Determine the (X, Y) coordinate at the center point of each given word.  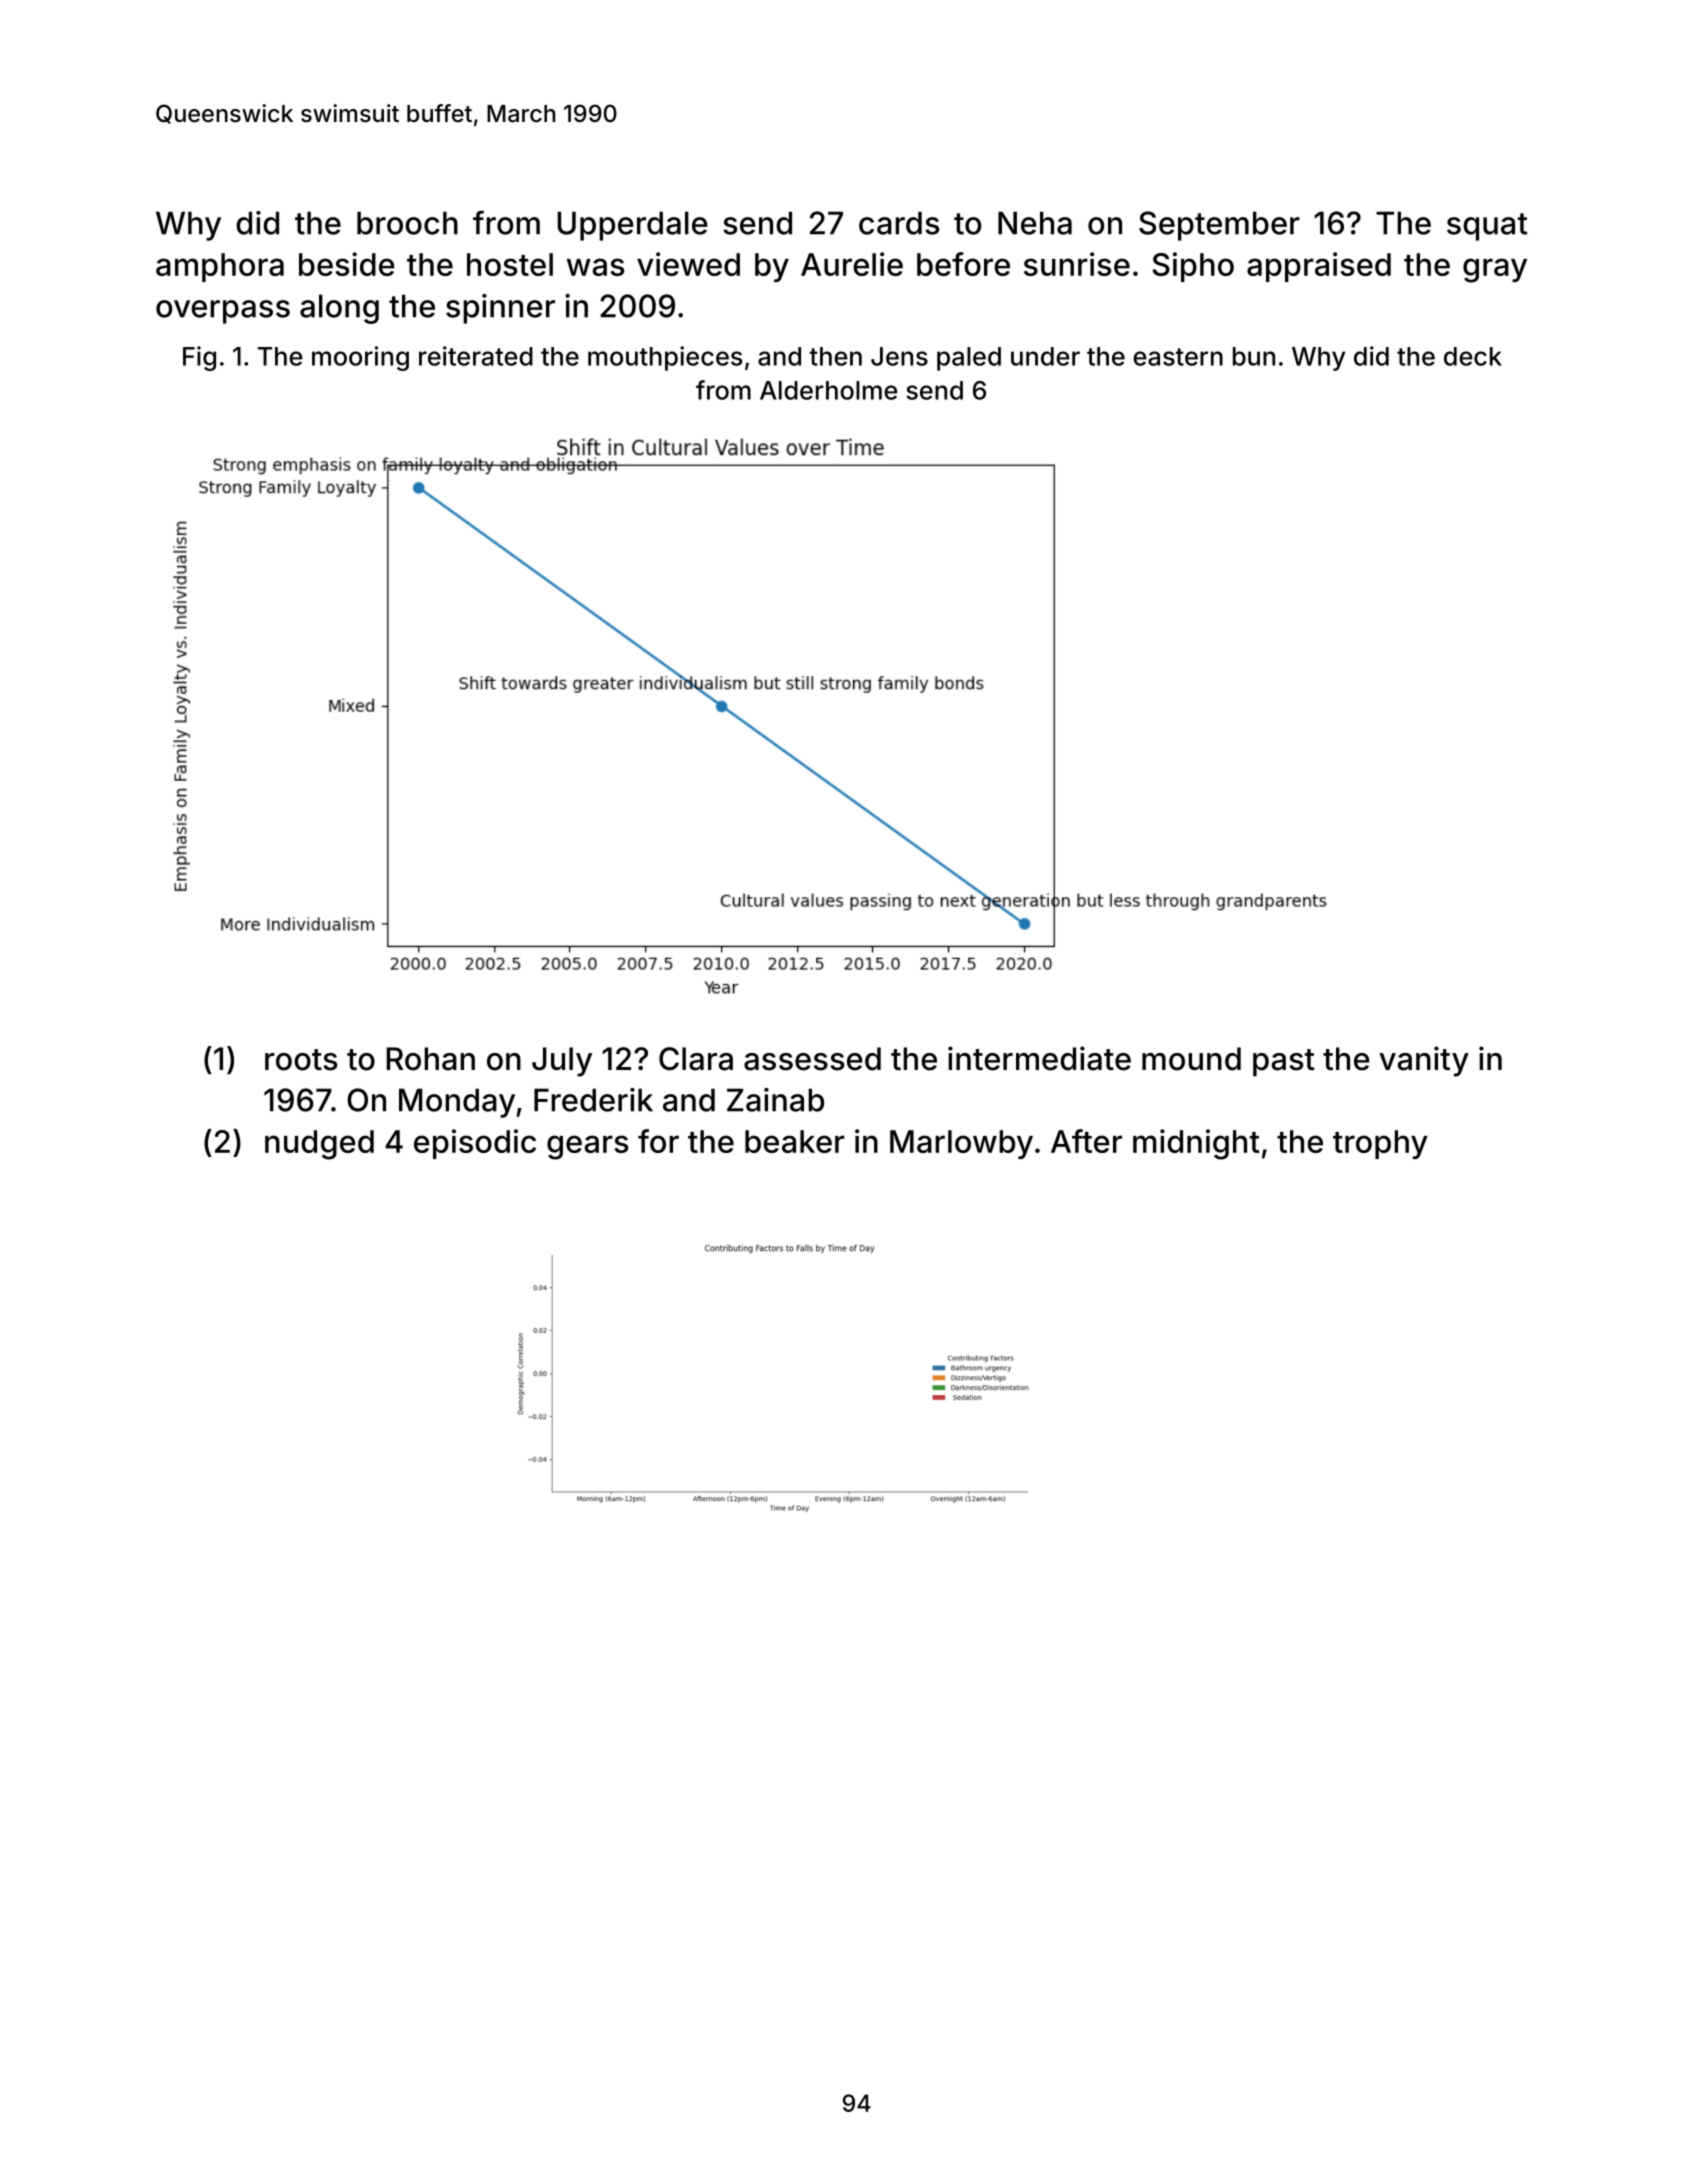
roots (301, 1060)
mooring (360, 358)
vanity (1424, 1061)
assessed (812, 1059)
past (1284, 1063)
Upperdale (632, 226)
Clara (696, 1059)
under (1045, 356)
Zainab (775, 1100)
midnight (1196, 1144)
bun (1254, 356)
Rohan (430, 1059)
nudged (319, 1145)
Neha (1035, 223)
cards (899, 223)
